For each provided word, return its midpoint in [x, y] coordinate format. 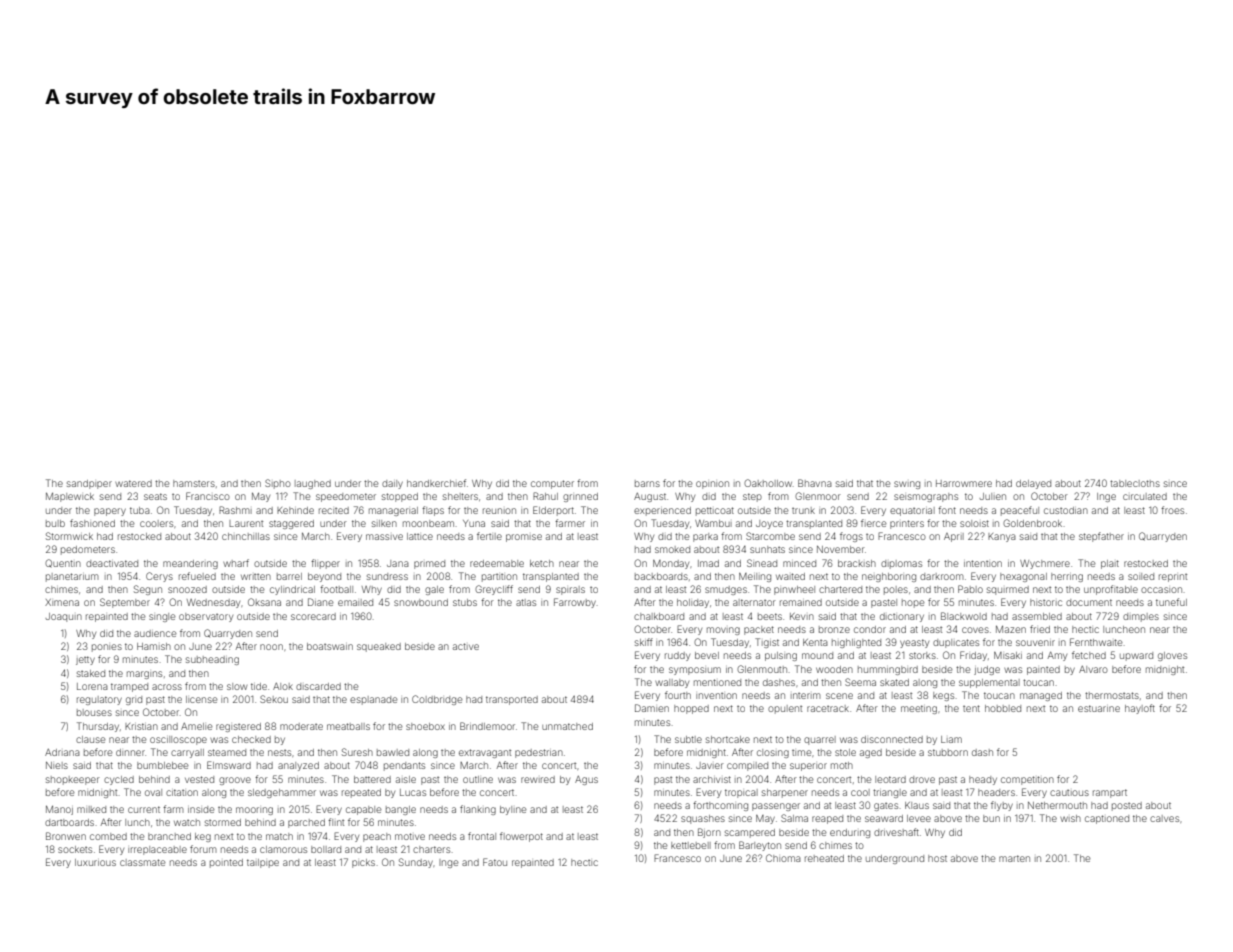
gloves [1172, 656]
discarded [318, 686]
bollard [326, 849]
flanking [478, 810]
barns [647, 483]
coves [975, 630]
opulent [785, 709]
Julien [992, 496]
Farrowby [575, 603]
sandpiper [89, 484]
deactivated [112, 563]
